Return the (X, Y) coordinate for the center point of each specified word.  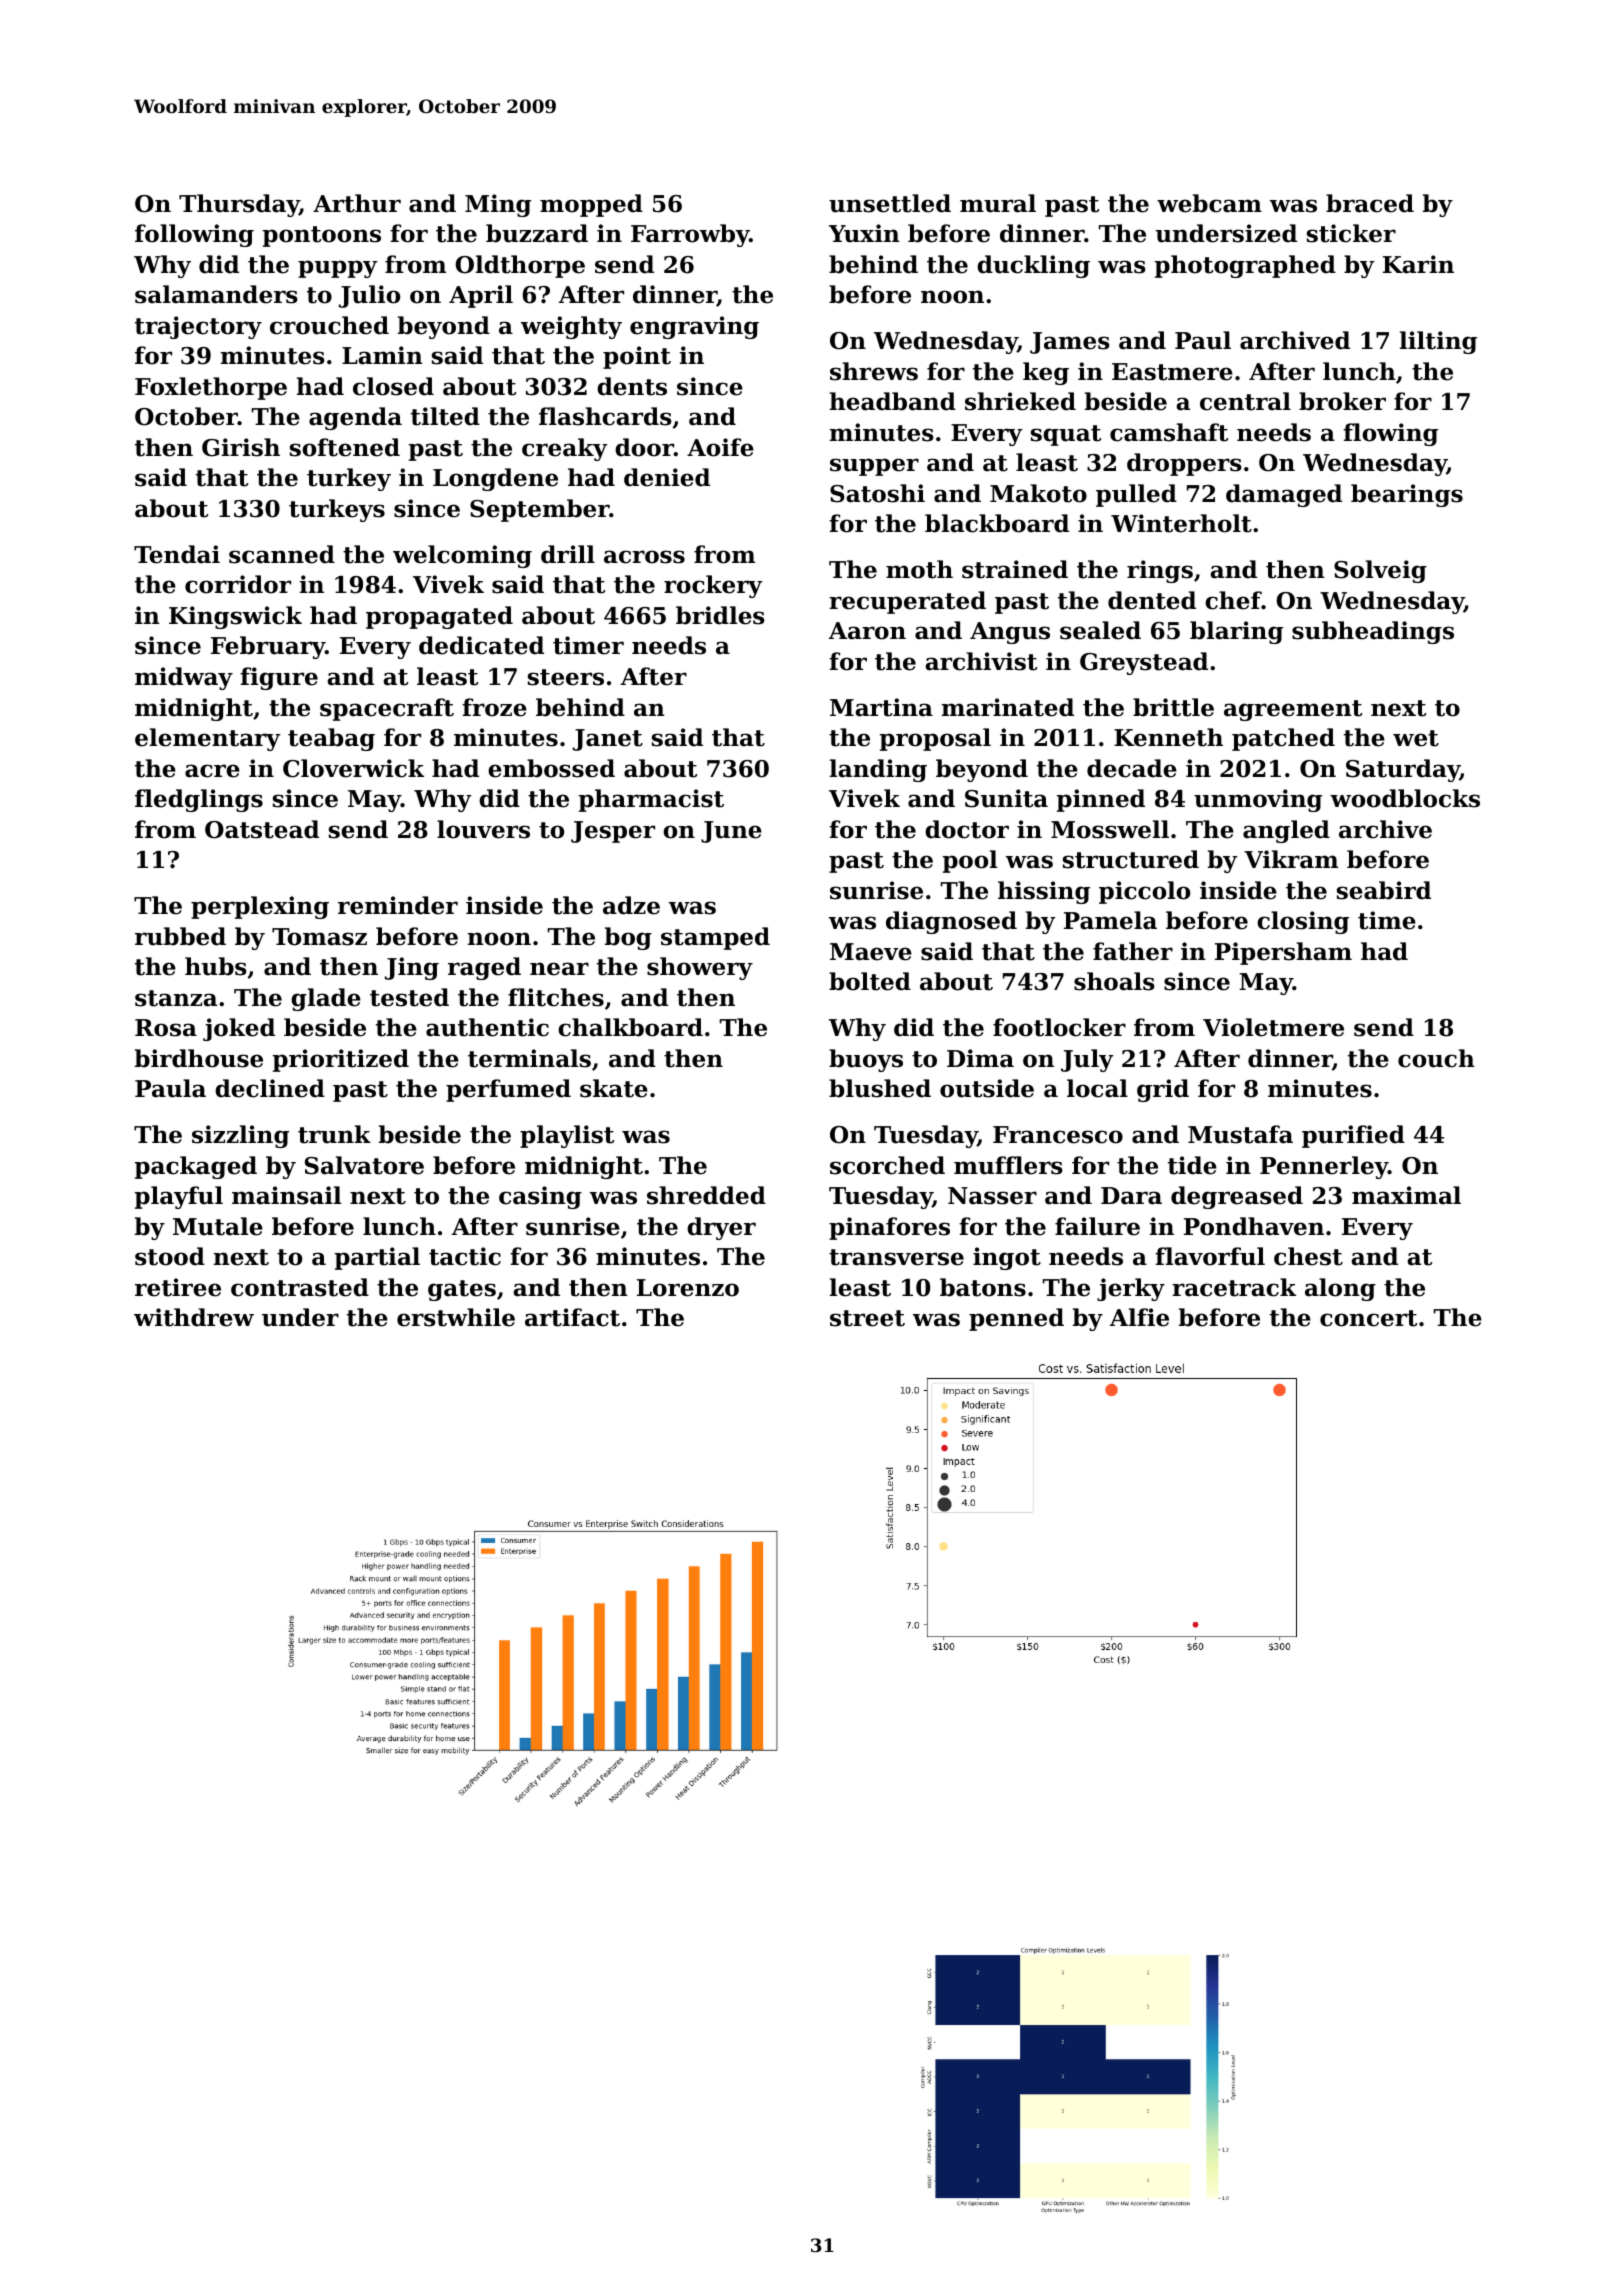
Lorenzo (688, 1288)
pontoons (322, 236)
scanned (282, 554)
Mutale (218, 1226)
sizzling (240, 1136)
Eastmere (1172, 372)
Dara (1131, 1196)
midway (184, 678)
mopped (591, 205)
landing (878, 770)
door (644, 447)
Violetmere (1273, 1027)
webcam (1209, 203)
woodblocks (1405, 798)
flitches (556, 997)
